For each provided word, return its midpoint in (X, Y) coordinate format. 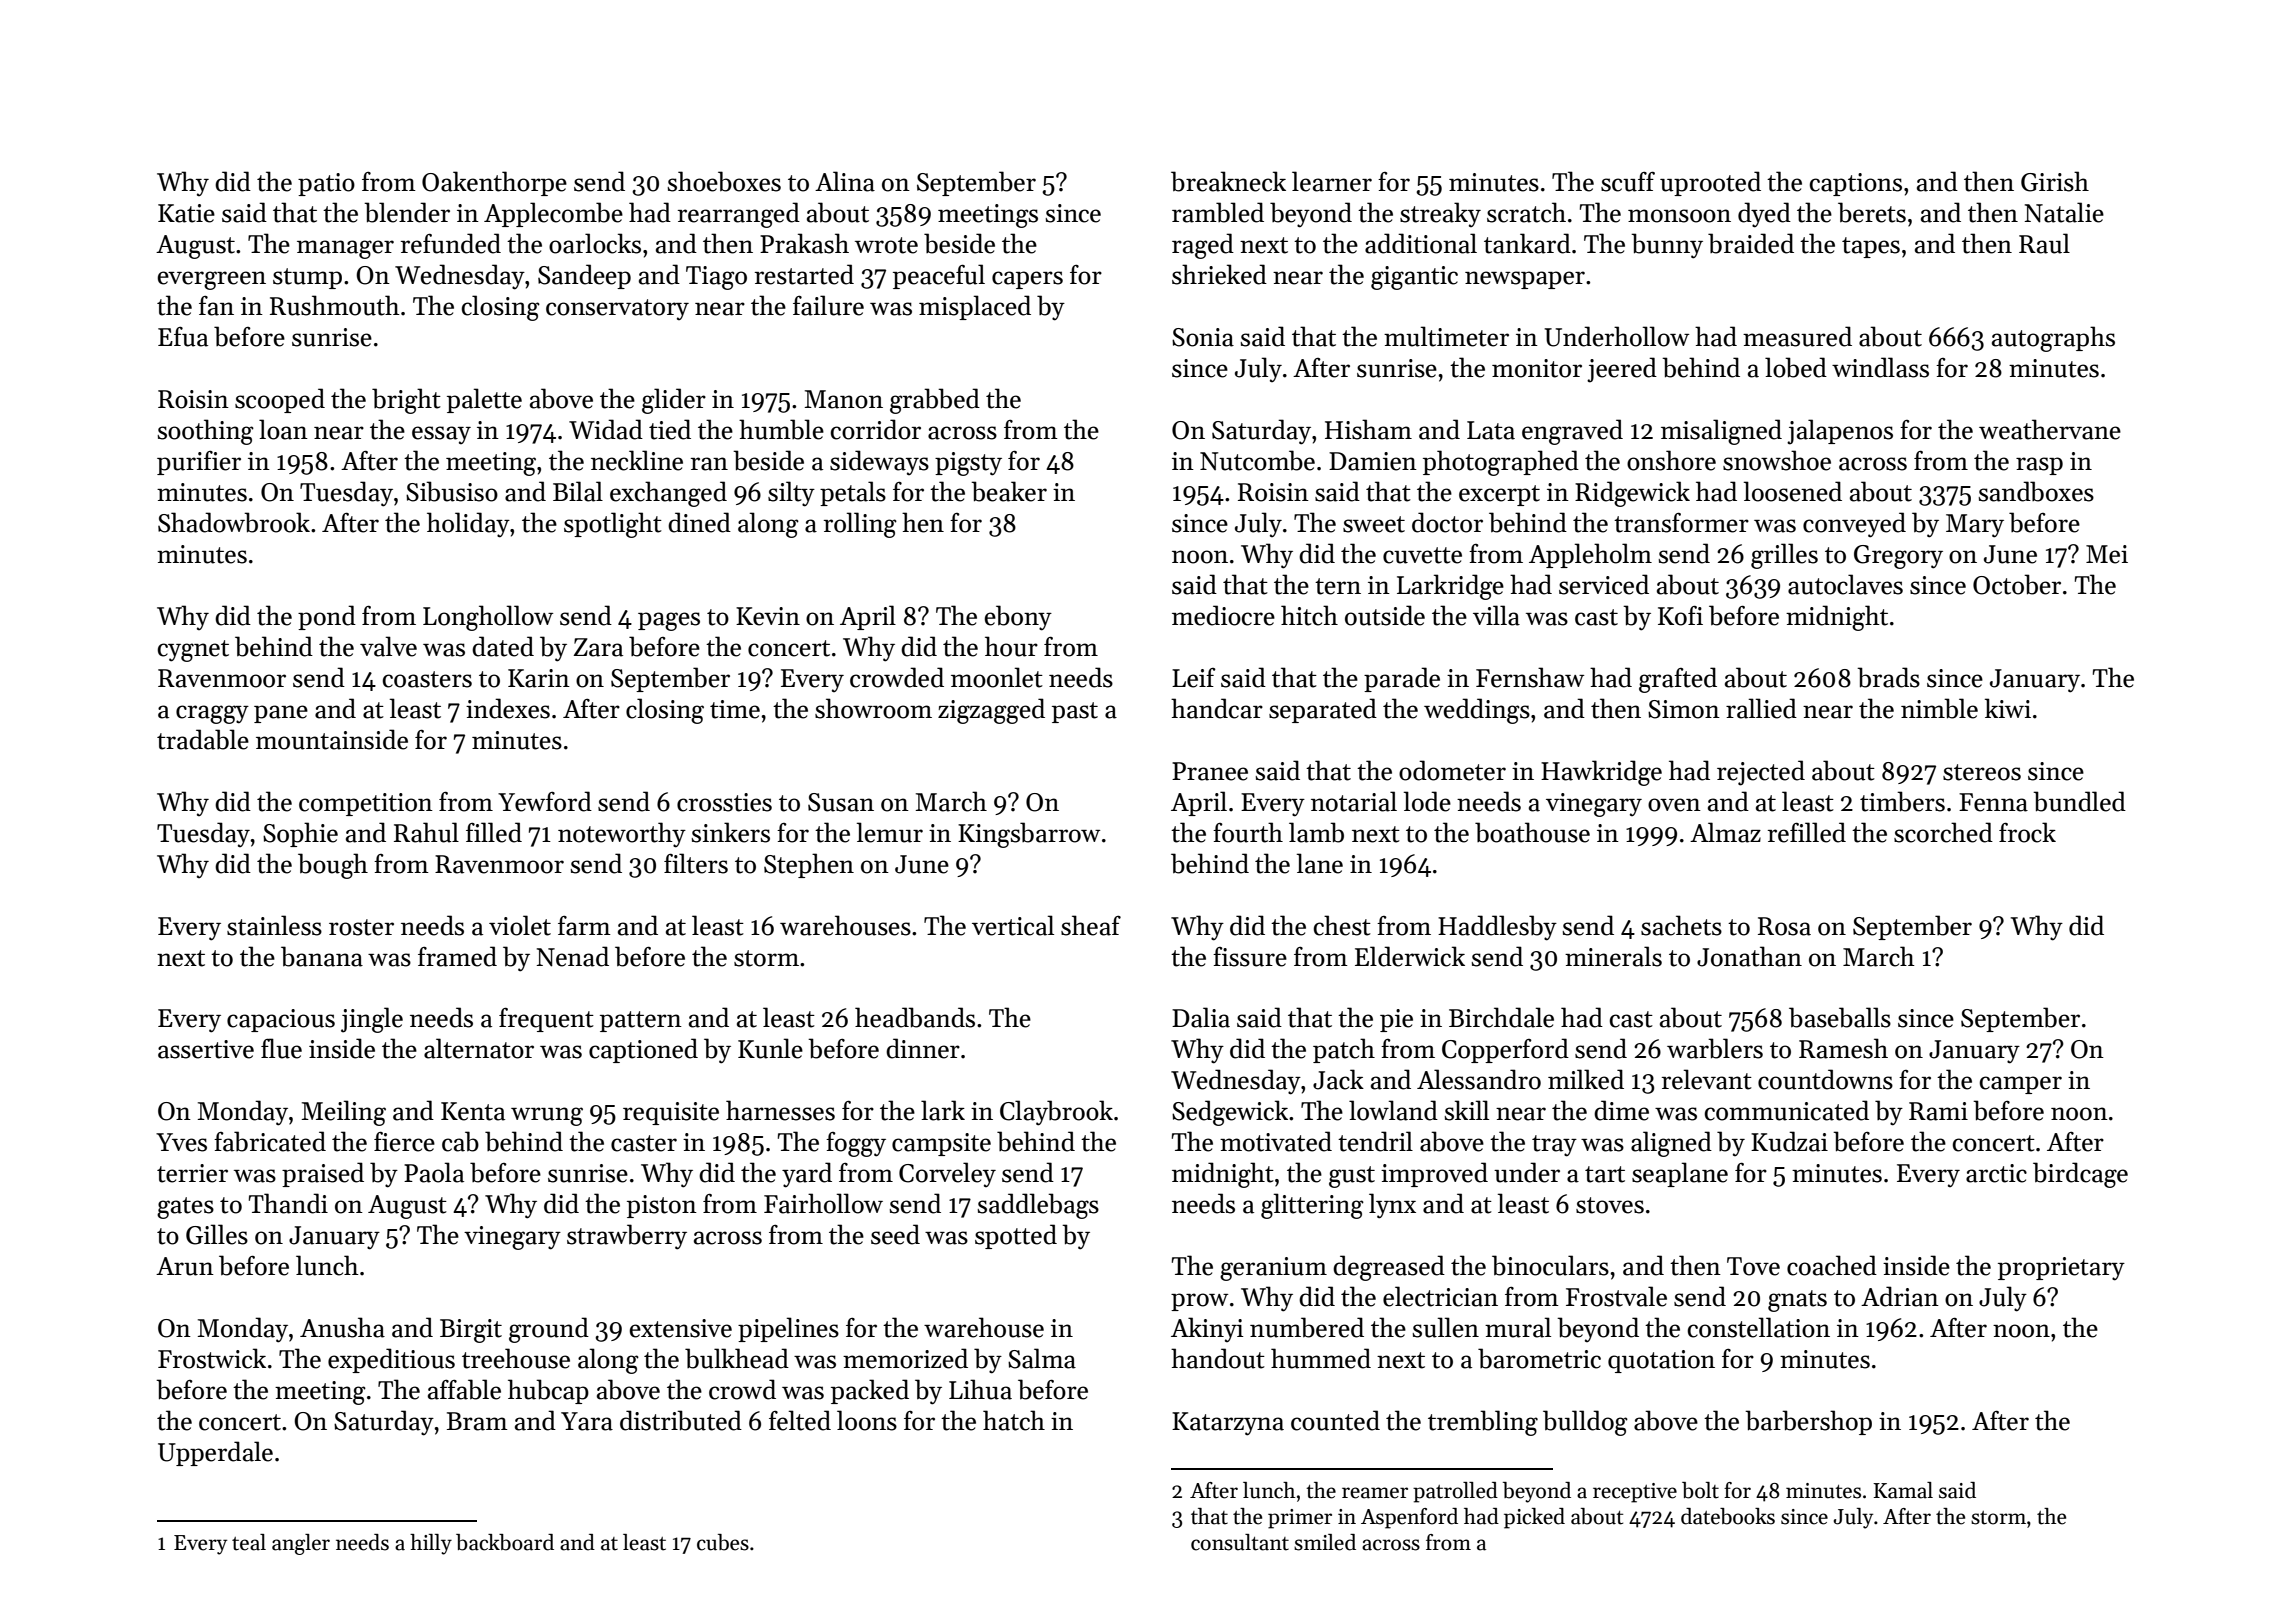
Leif (1194, 678)
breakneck (1228, 181)
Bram (477, 1421)
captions (1856, 184)
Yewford (545, 801)
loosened (1793, 491)
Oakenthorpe (494, 183)
